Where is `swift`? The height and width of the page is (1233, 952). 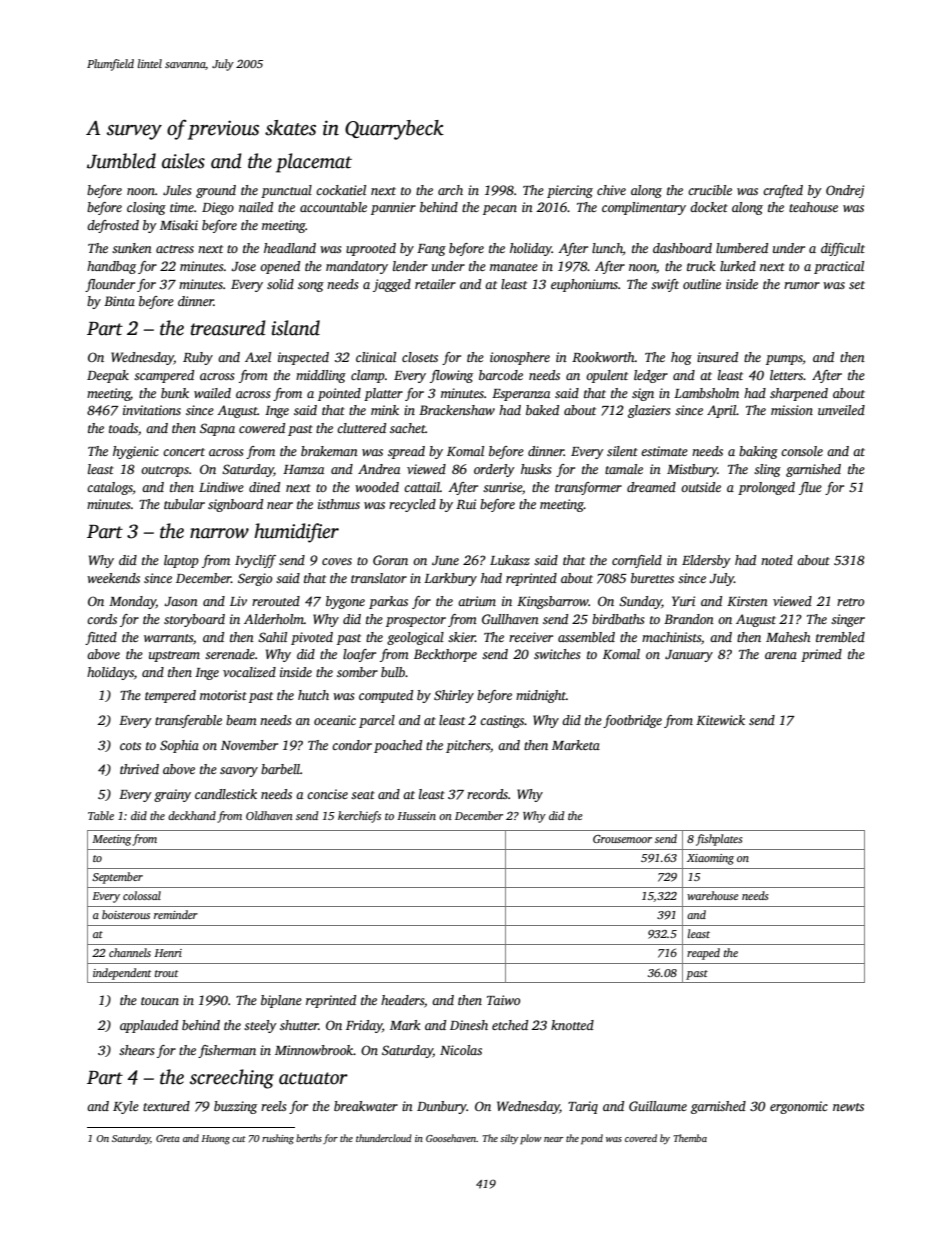 swift is located at coordinates (665, 285).
